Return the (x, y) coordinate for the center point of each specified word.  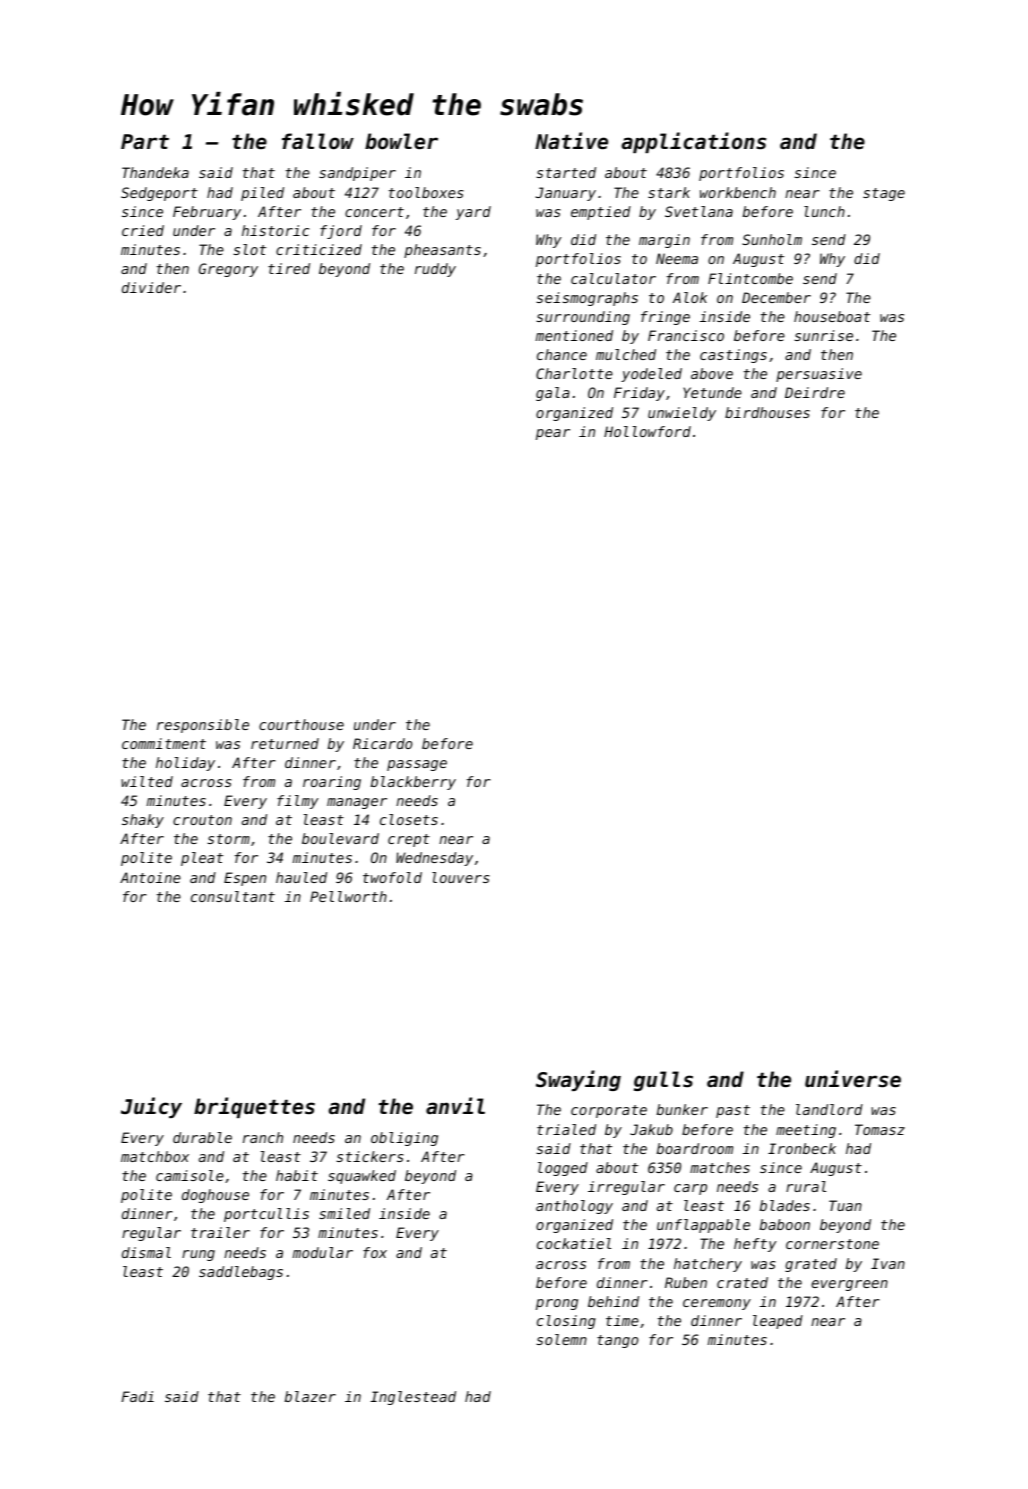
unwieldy (682, 414)
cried (143, 230)
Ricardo (382, 743)
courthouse (301, 724)
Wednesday (434, 859)
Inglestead (413, 1398)
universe (853, 1079)
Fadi (137, 1396)
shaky (143, 821)
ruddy (435, 270)
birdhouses (767, 412)
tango (617, 1341)
